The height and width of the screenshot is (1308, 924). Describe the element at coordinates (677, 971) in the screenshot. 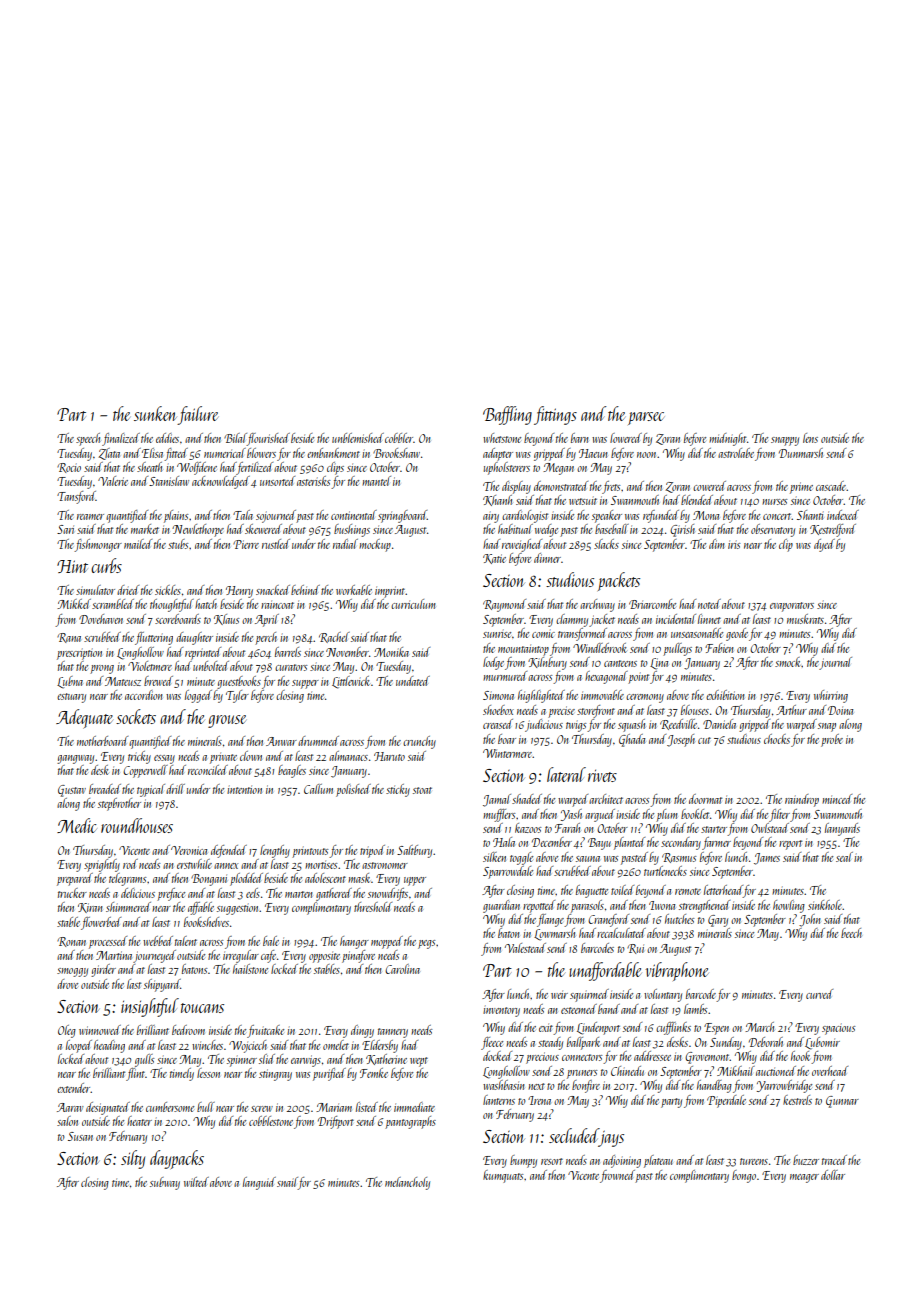

I see `vibraphone` at that location.
